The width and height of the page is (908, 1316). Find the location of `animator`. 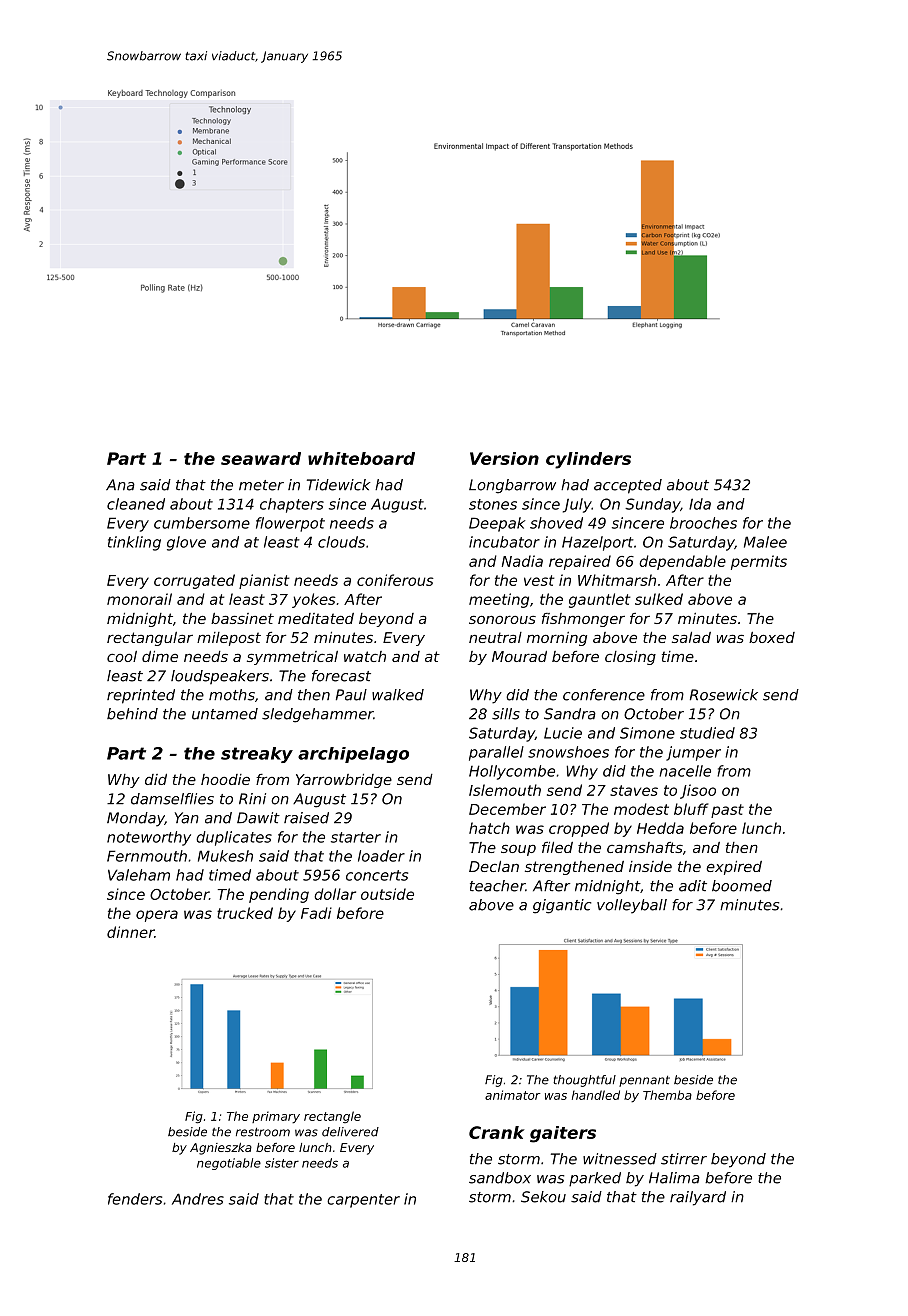

animator is located at coordinates (513, 1095).
